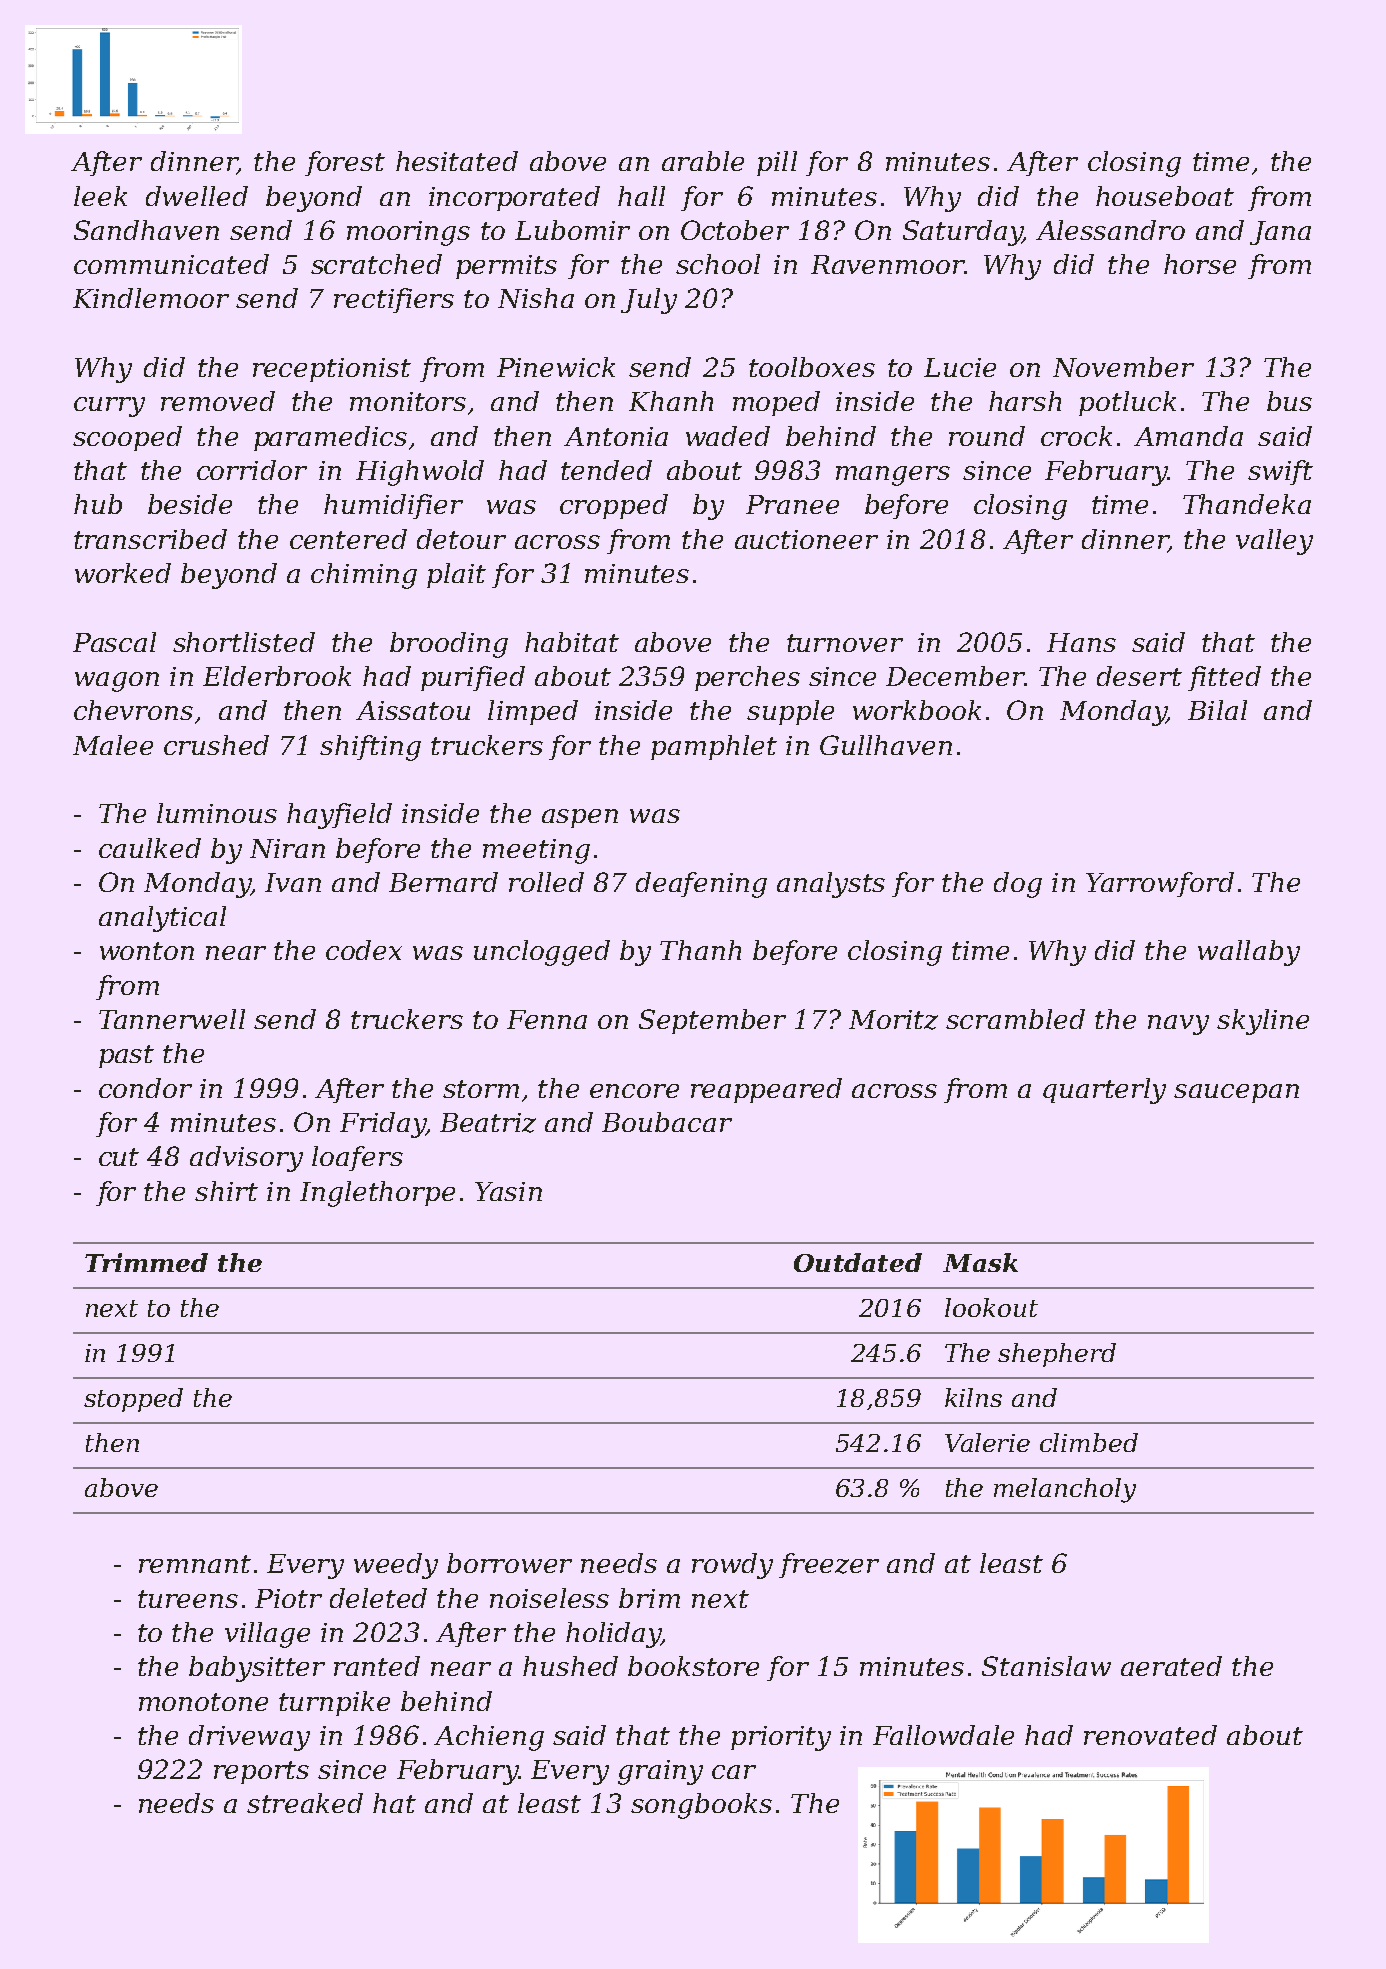  What do you see at coordinates (508, 1191) in the screenshot?
I see `Yasin` at bounding box center [508, 1191].
